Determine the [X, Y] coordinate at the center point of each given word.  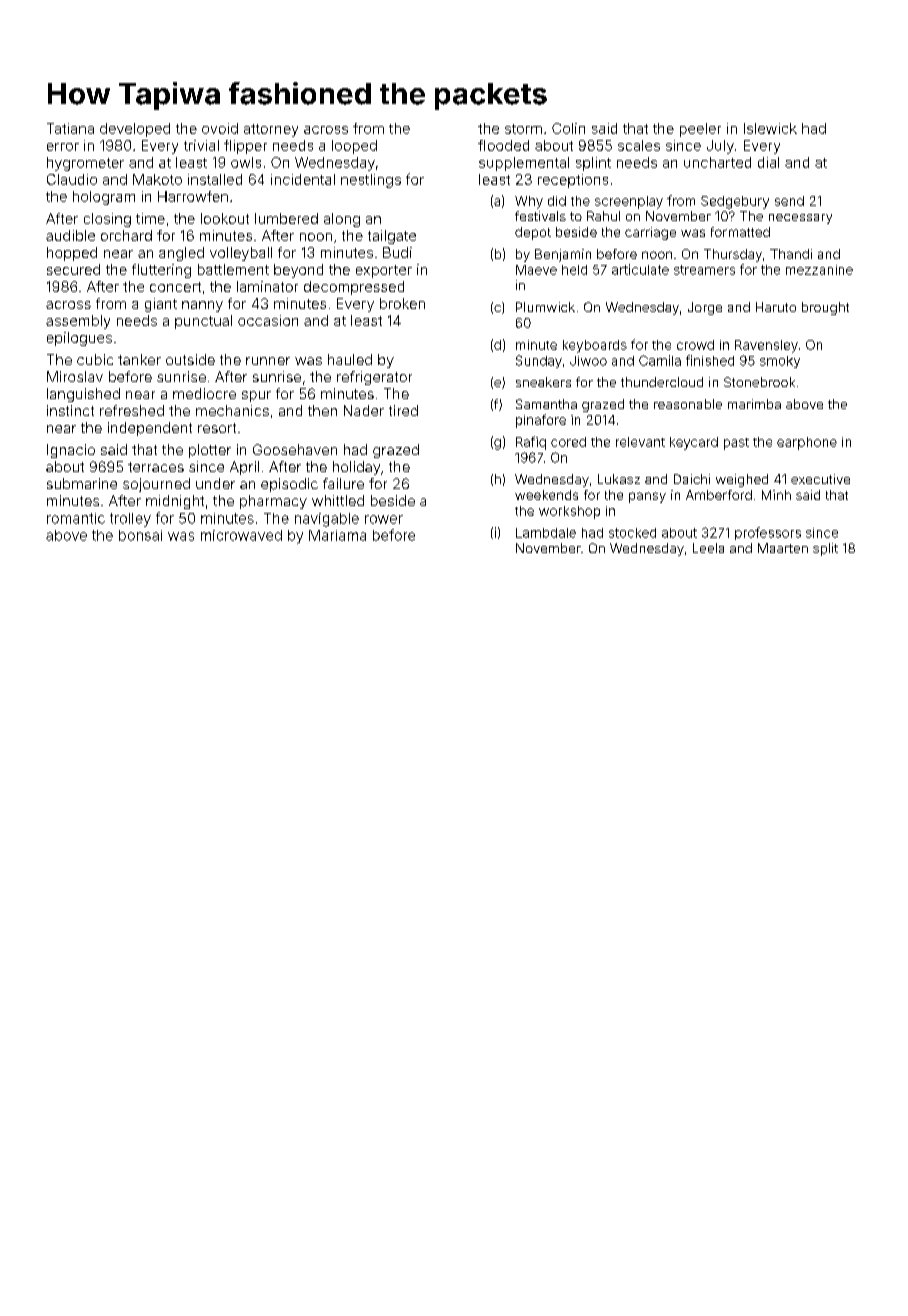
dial [768, 162]
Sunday [539, 361]
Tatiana [70, 128]
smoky [780, 362]
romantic [76, 518]
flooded [503, 145]
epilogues [79, 339]
